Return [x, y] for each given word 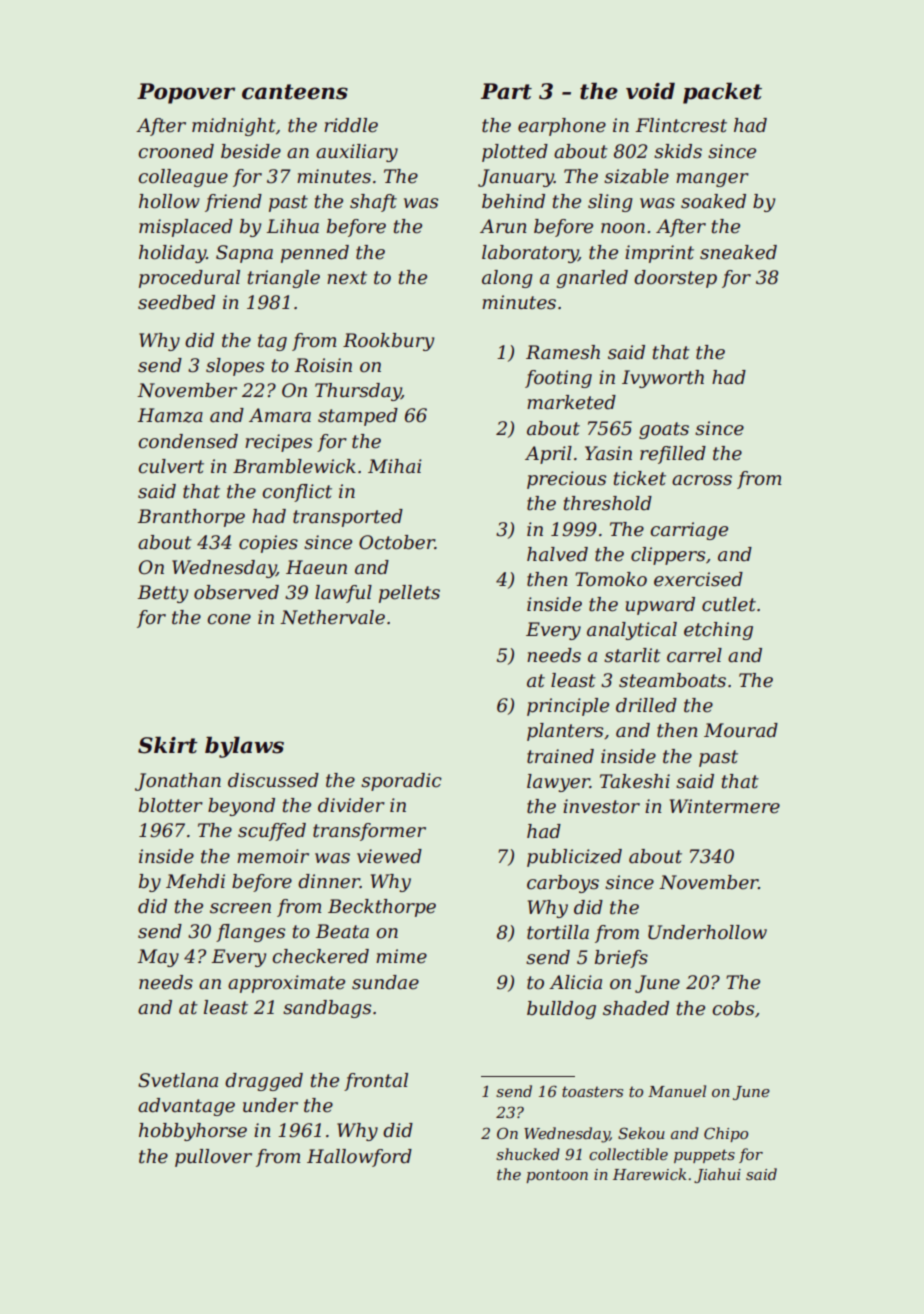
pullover [213, 1158]
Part [506, 91]
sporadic [401, 782]
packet [722, 93]
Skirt [168, 745]
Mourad [741, 730]
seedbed [176, 302]
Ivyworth [663, 379]
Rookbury [388, 342]
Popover [186, 93]
